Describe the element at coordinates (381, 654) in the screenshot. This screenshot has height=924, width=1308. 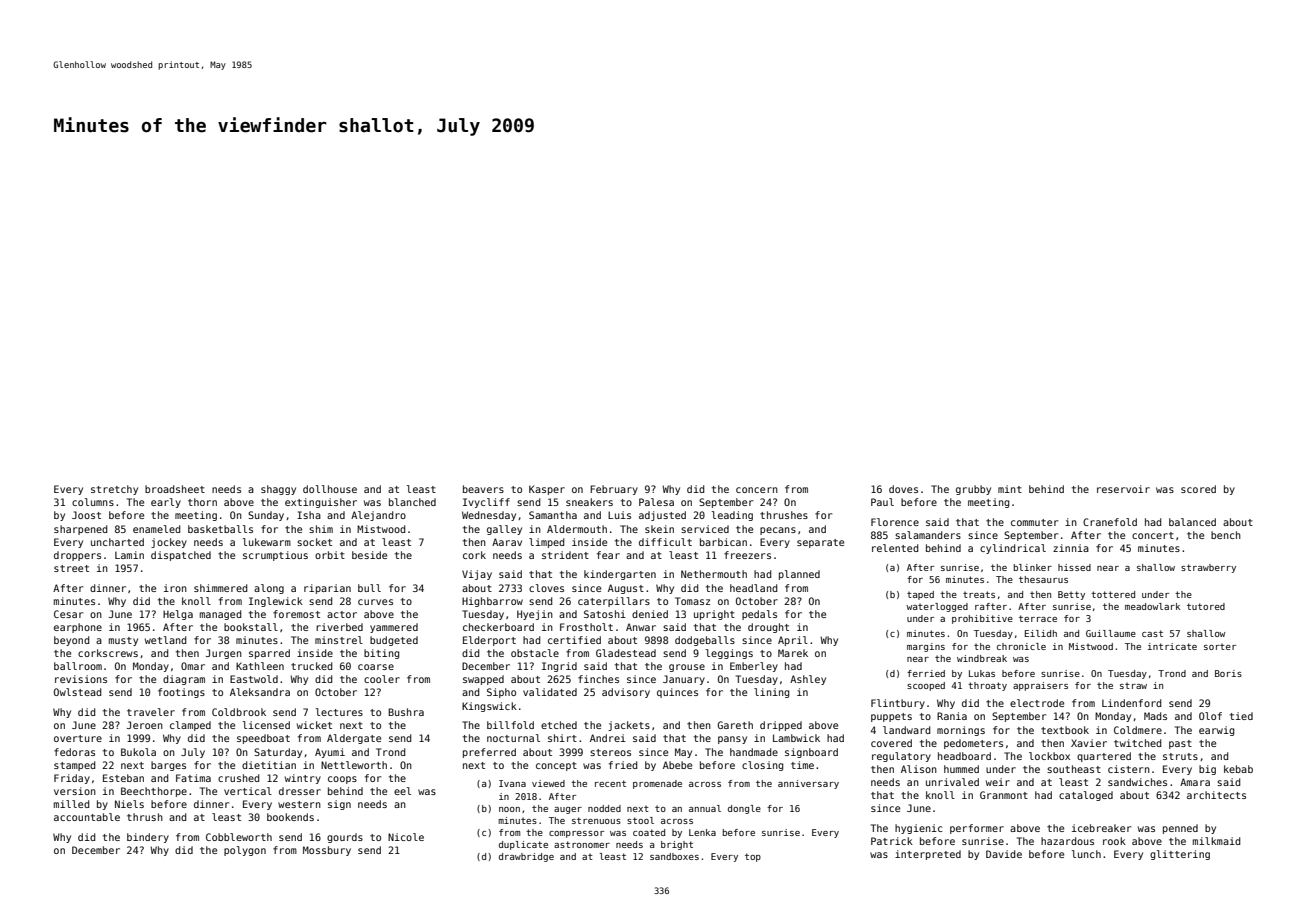
I see `biting` at that location.
